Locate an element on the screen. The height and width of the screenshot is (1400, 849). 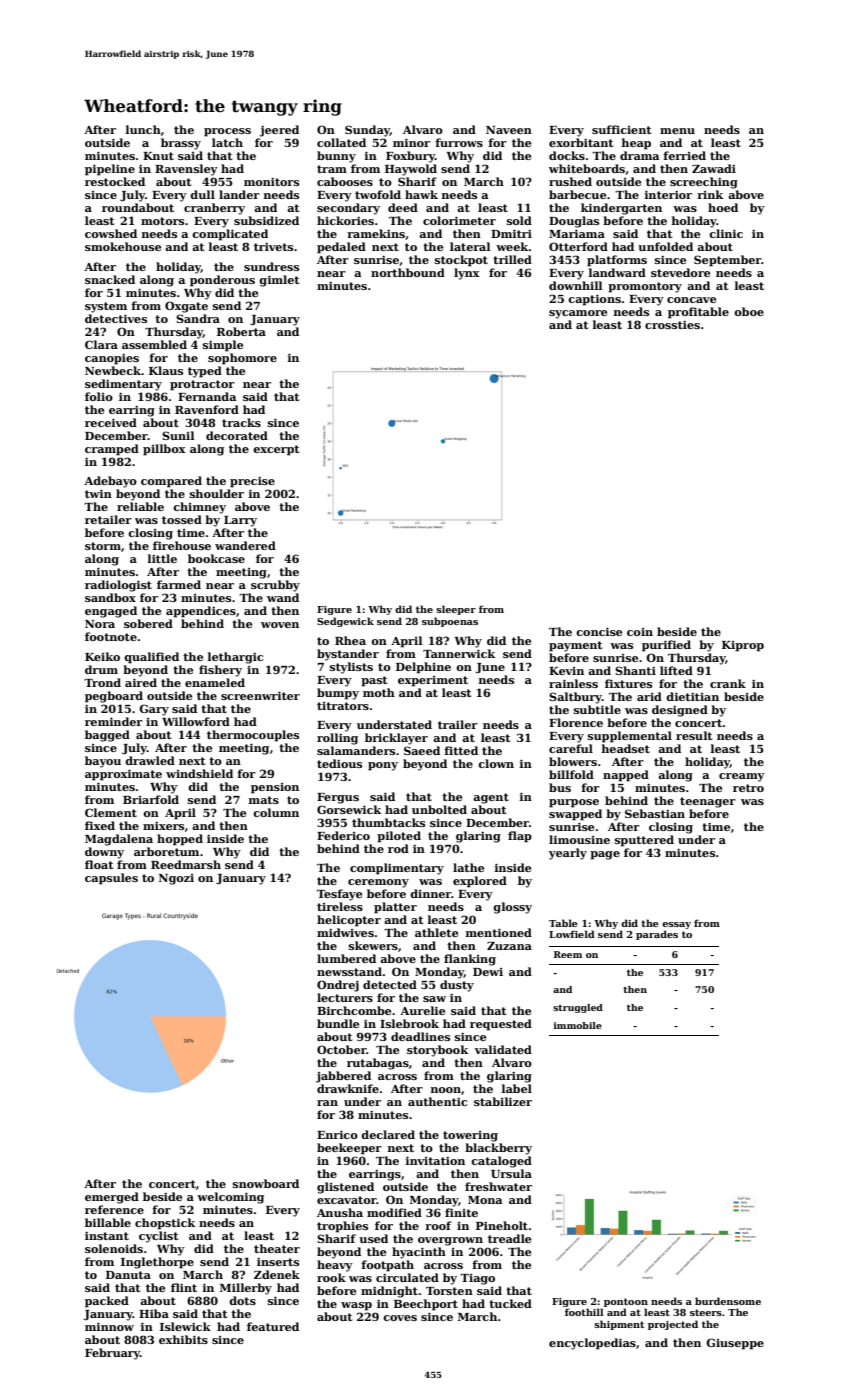
excerpt is located at coordinates (276, 450).
